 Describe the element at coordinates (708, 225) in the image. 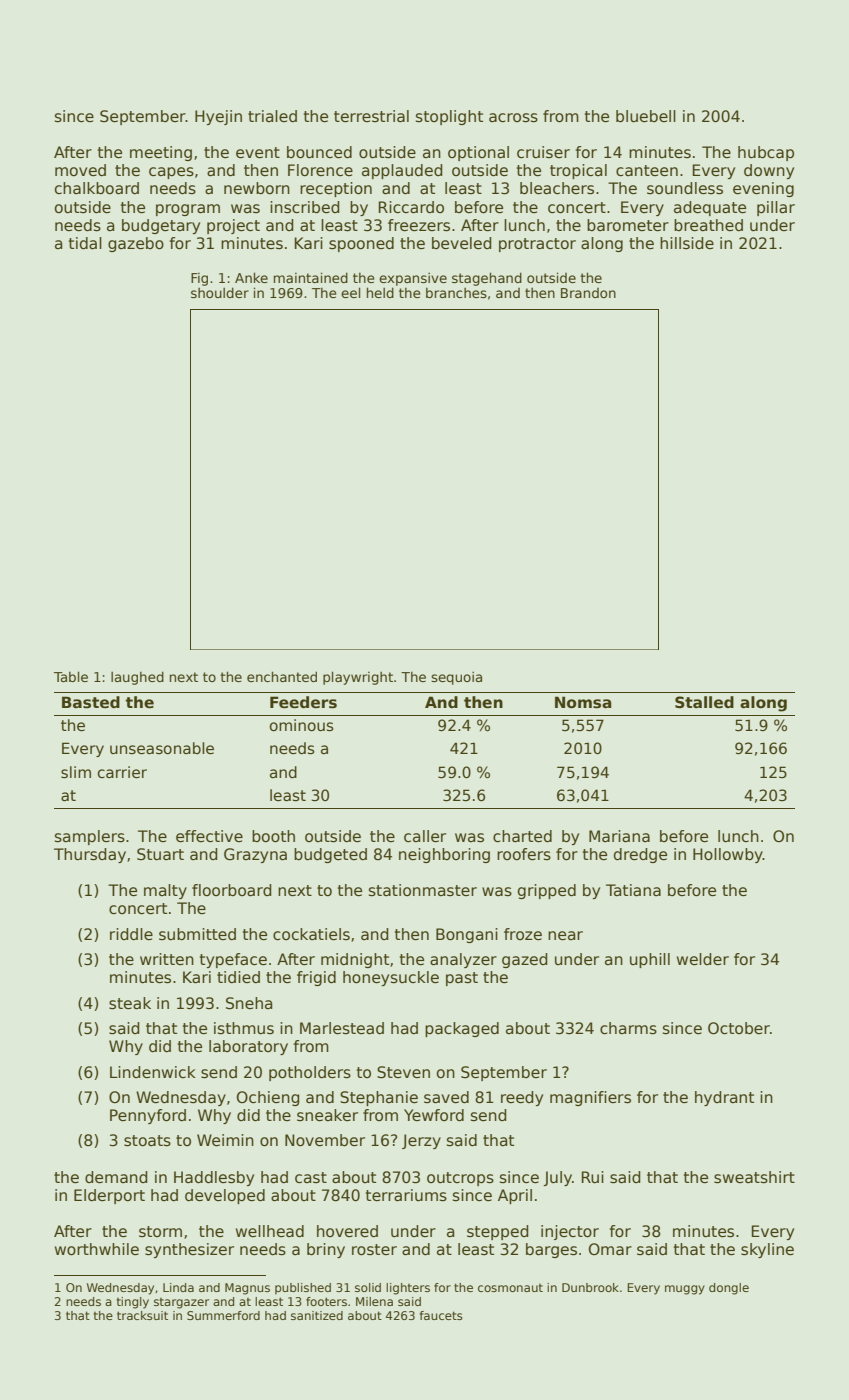

I see `breathed` at that location.
